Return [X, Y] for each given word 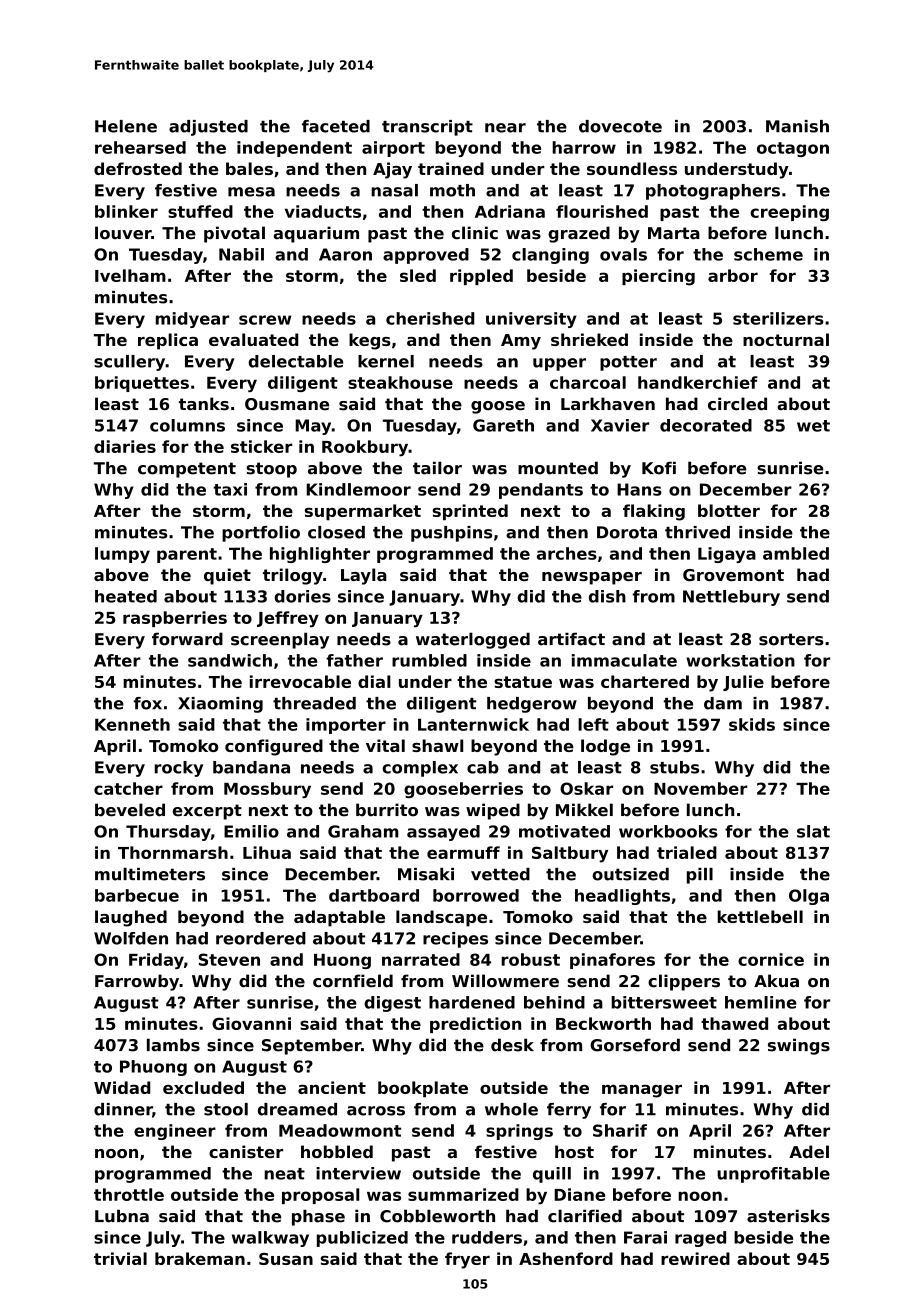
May [313, 427]
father [354, 660]
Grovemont [733, 575]
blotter [729, 510]
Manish [797, 126]
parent [187, 555]
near [505, 128]
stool [226, 1109]
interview [358, 1173]
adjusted [208, 128]
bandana [251, 767]
